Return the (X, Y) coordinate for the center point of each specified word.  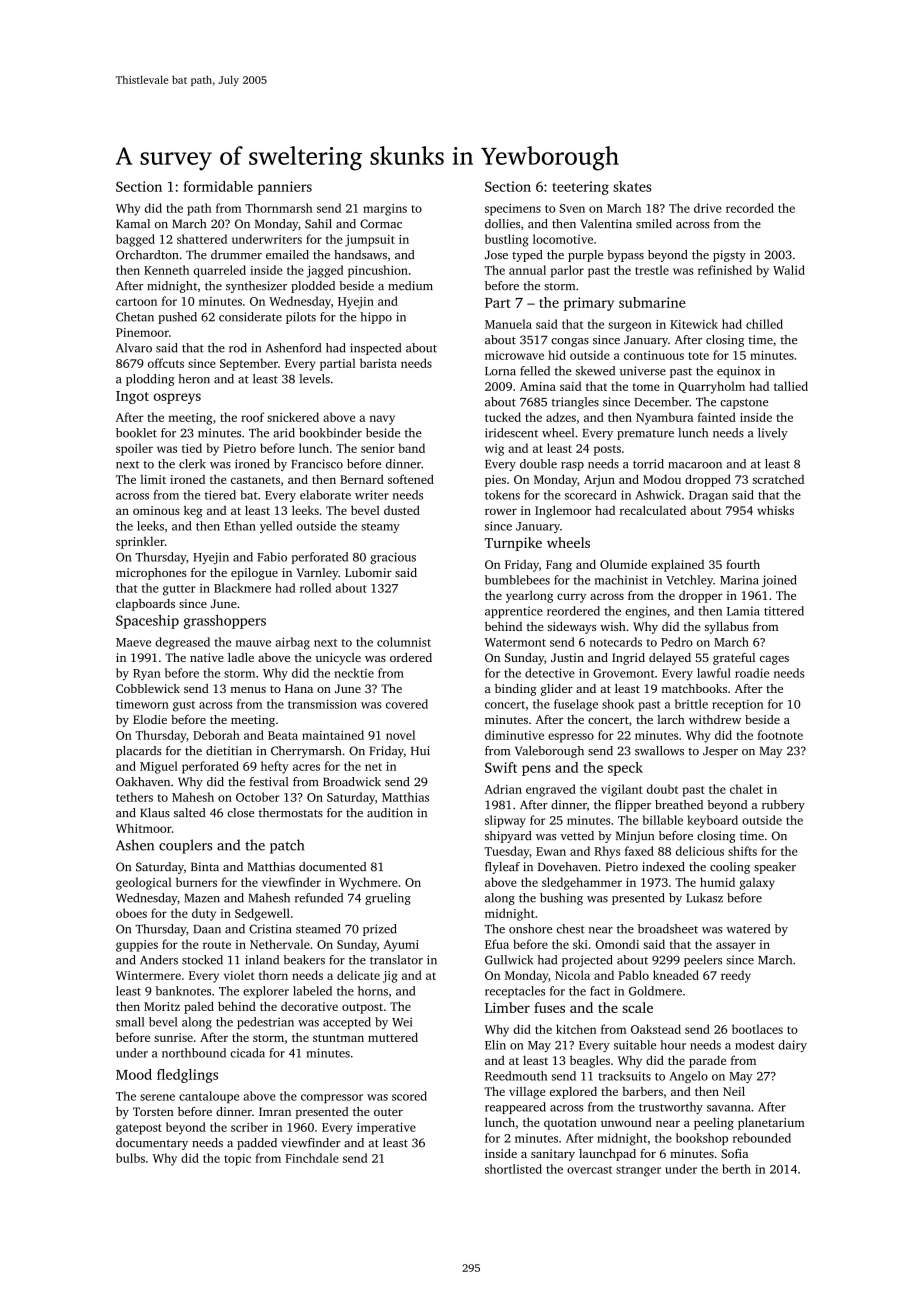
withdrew (715, 719)
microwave (514, 355)
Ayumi (401, 946)
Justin (567, 657)
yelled (276, 527)
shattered (202, 239)
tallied (791, 386)
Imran (275, 1111)
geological (144, 883)
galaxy (757, 883)
